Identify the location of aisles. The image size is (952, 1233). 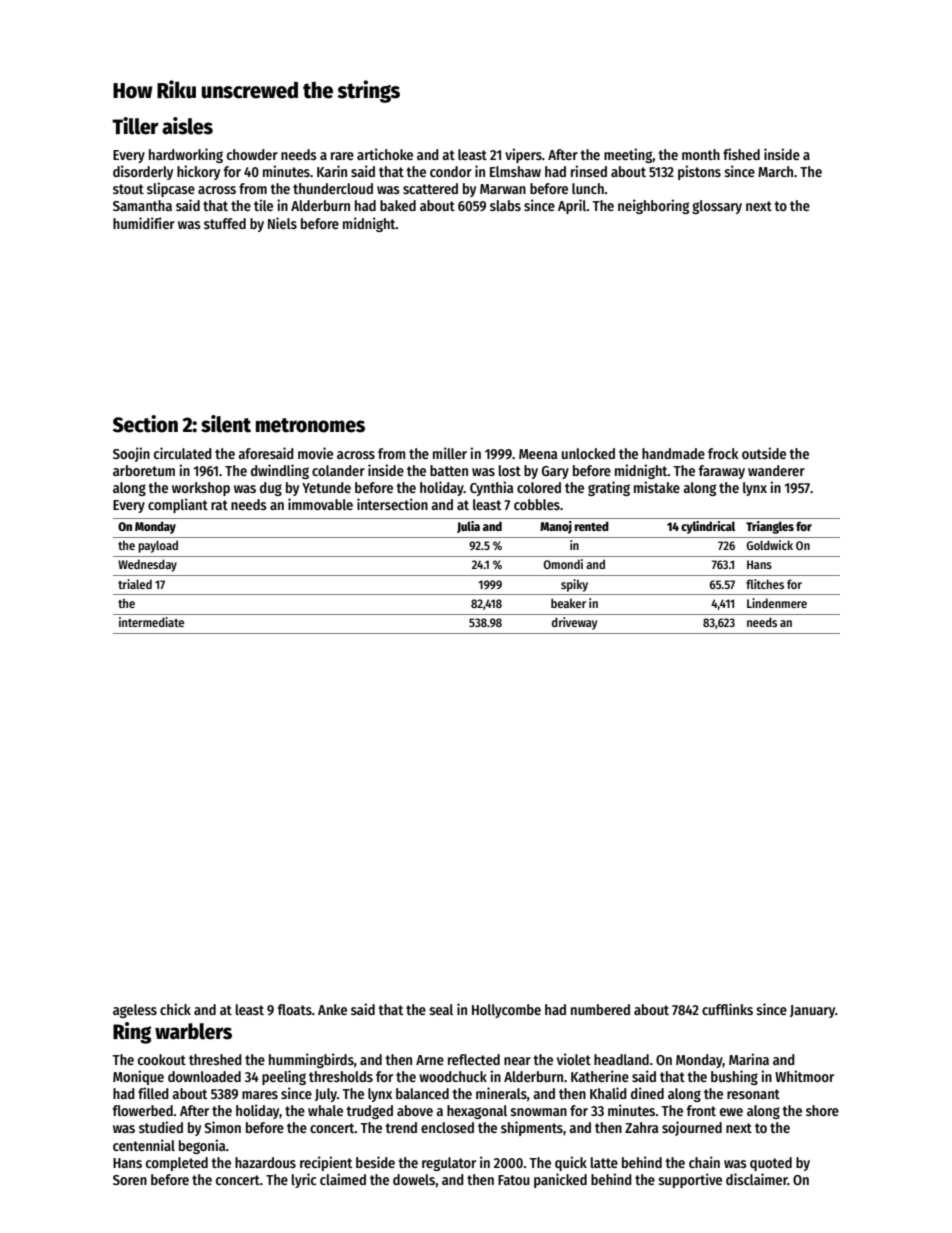
(187, 126).
